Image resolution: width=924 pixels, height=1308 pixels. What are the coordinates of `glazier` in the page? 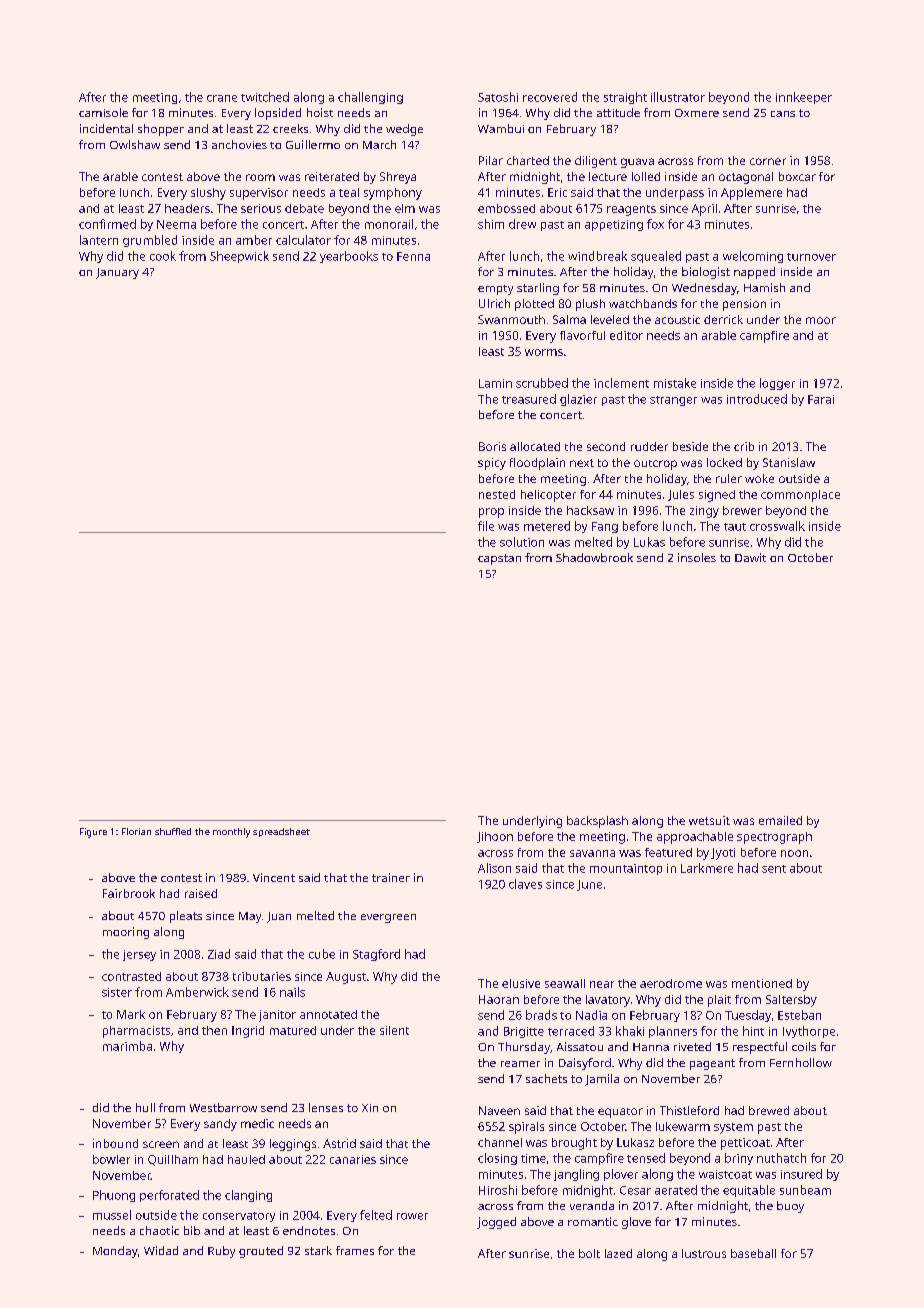 It's located at (578, 400).
